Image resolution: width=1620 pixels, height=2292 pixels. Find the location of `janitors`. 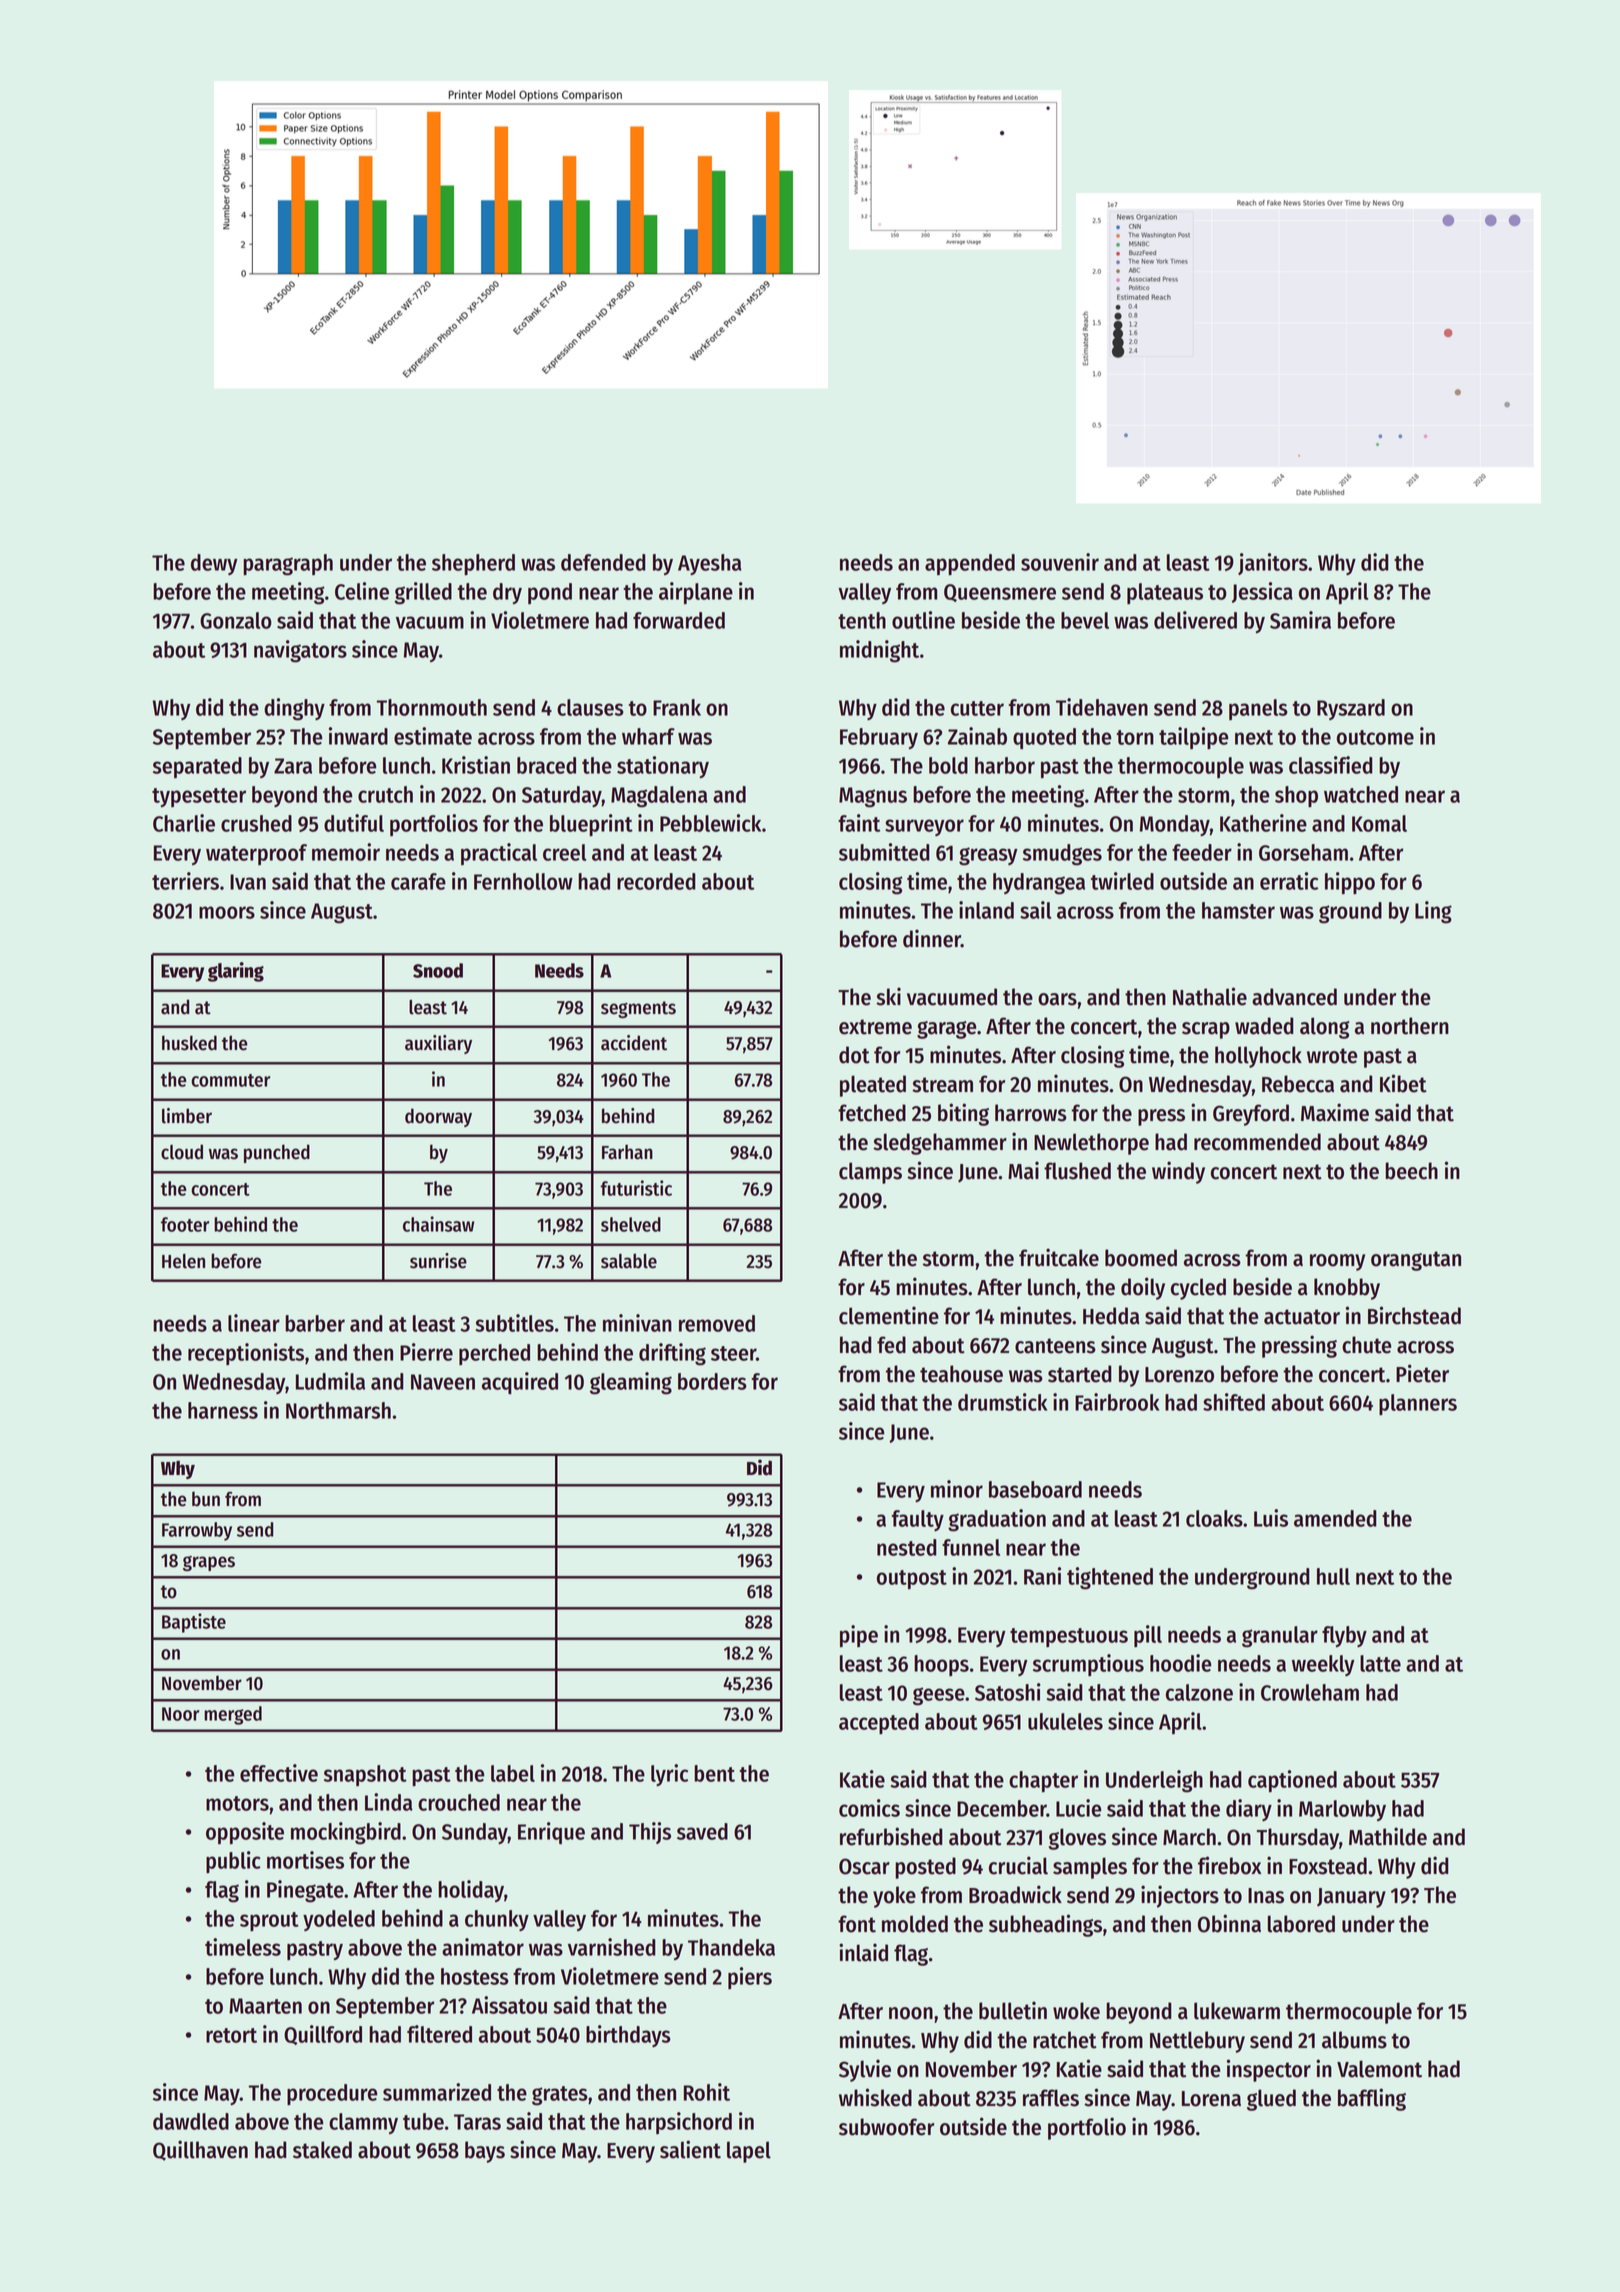

janitors is located at coordinates (1273, 564).
